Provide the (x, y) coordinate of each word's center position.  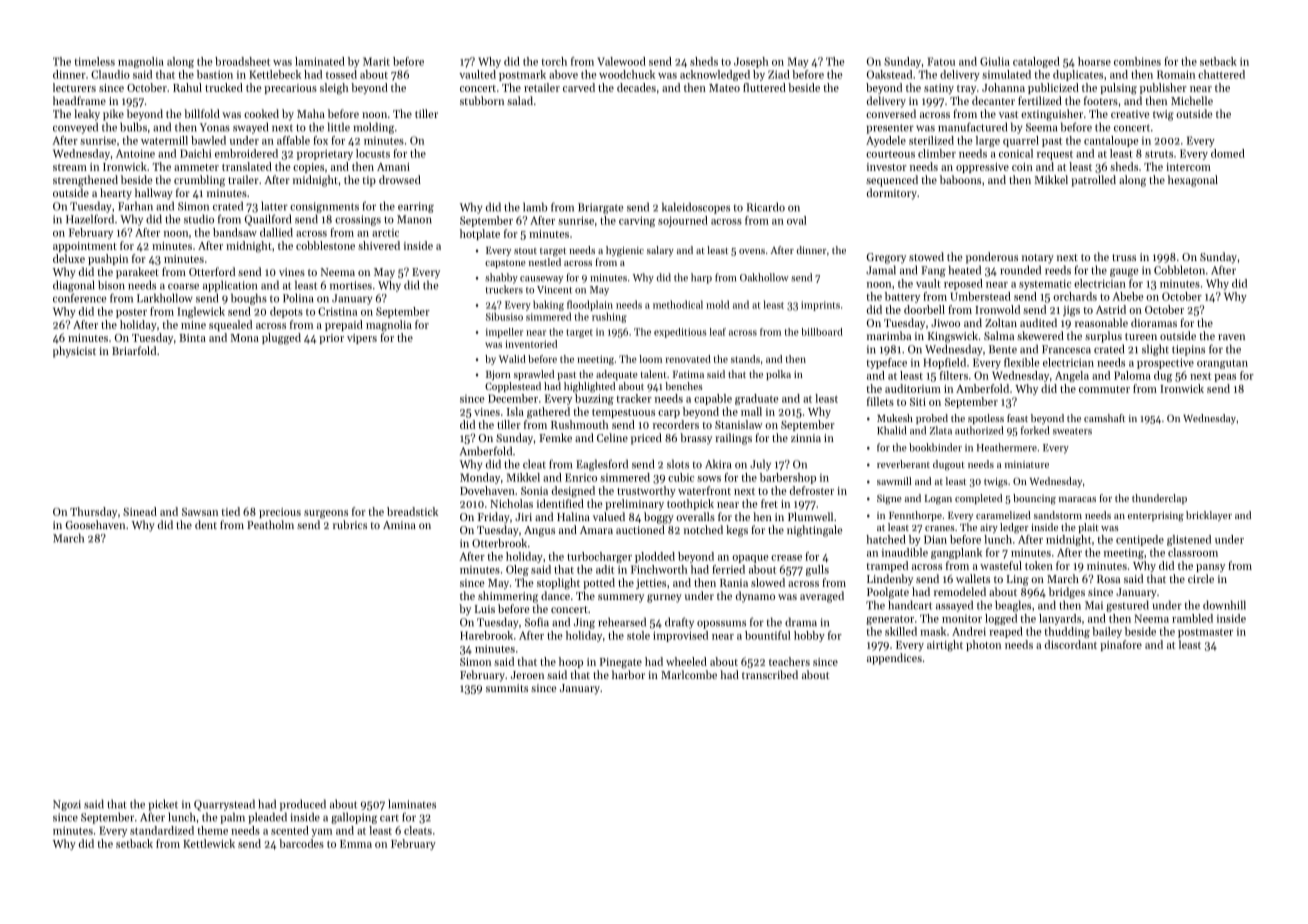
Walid (512, 359)
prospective (1165, 363)
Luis (485, 609)
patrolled (1093, 181)
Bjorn (498, 375)
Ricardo (766, 207)
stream (70, 167)
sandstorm (1058, 515)
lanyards (1060, 619)
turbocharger (599, 557)
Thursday (93, 512)
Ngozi (67, 805)
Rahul (187, 87)
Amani (393, 167)
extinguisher (1052, 115)
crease (786, 558)
